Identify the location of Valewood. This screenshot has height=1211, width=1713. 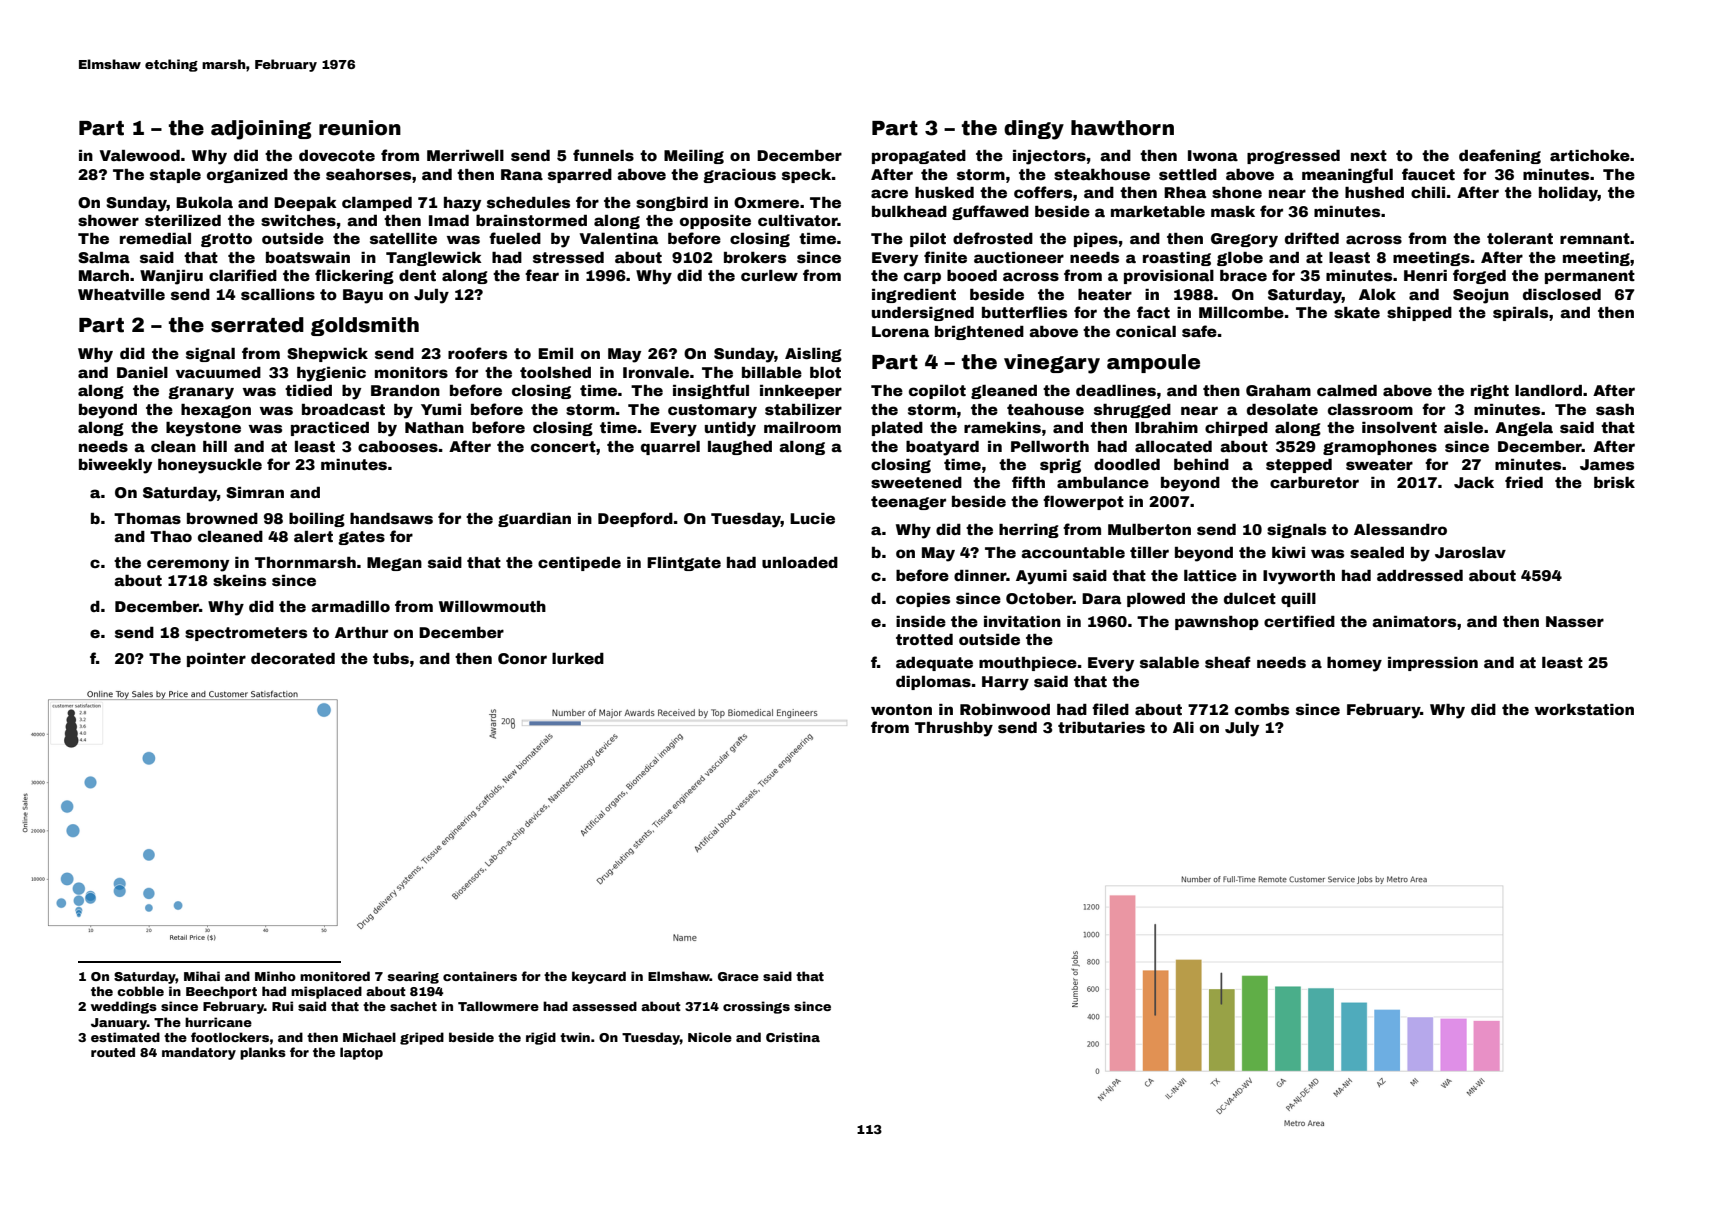
(139, 155).
